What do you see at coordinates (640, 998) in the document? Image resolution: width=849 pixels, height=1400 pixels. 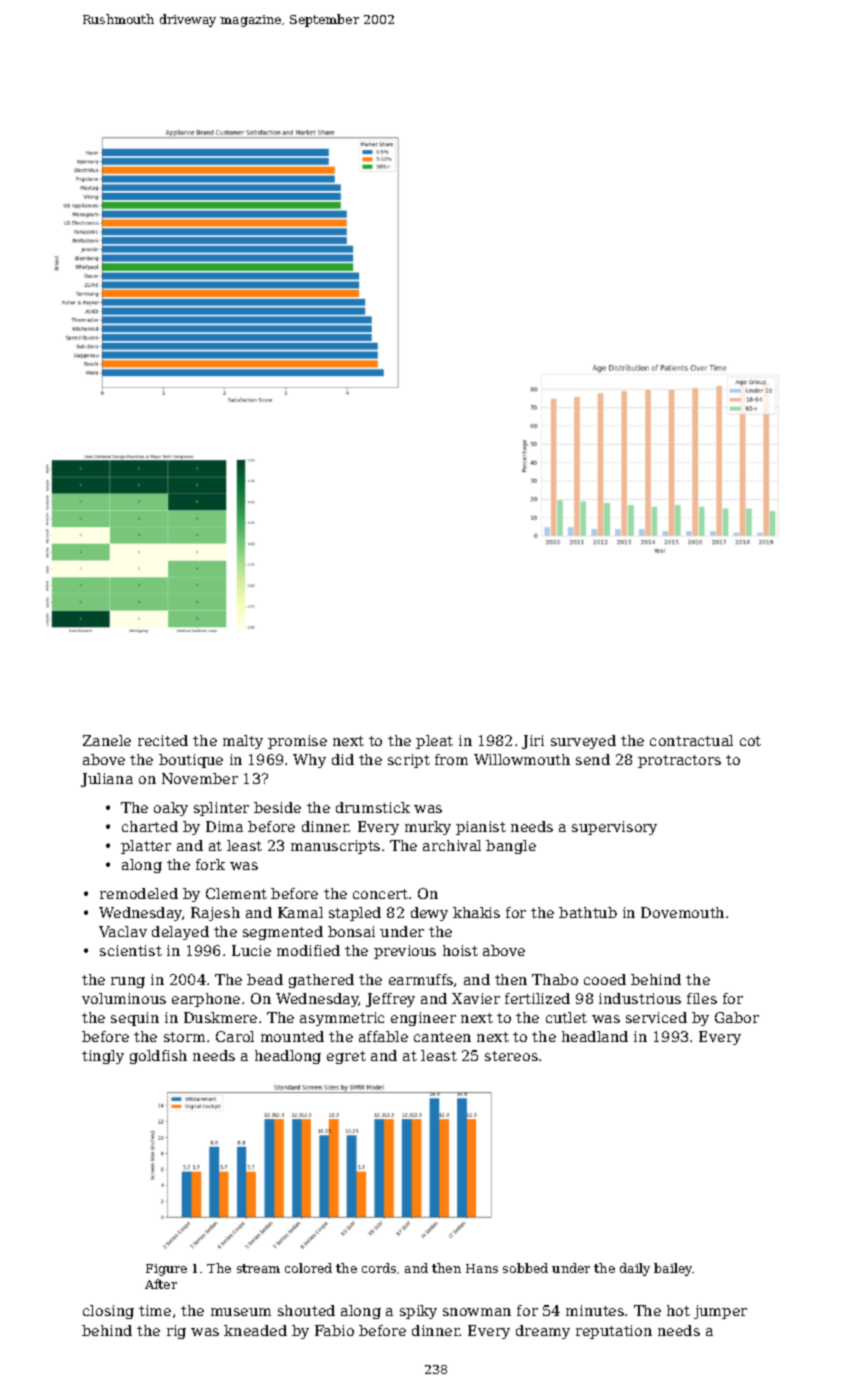 I see `industrious` at bounding box center [640, 998].
